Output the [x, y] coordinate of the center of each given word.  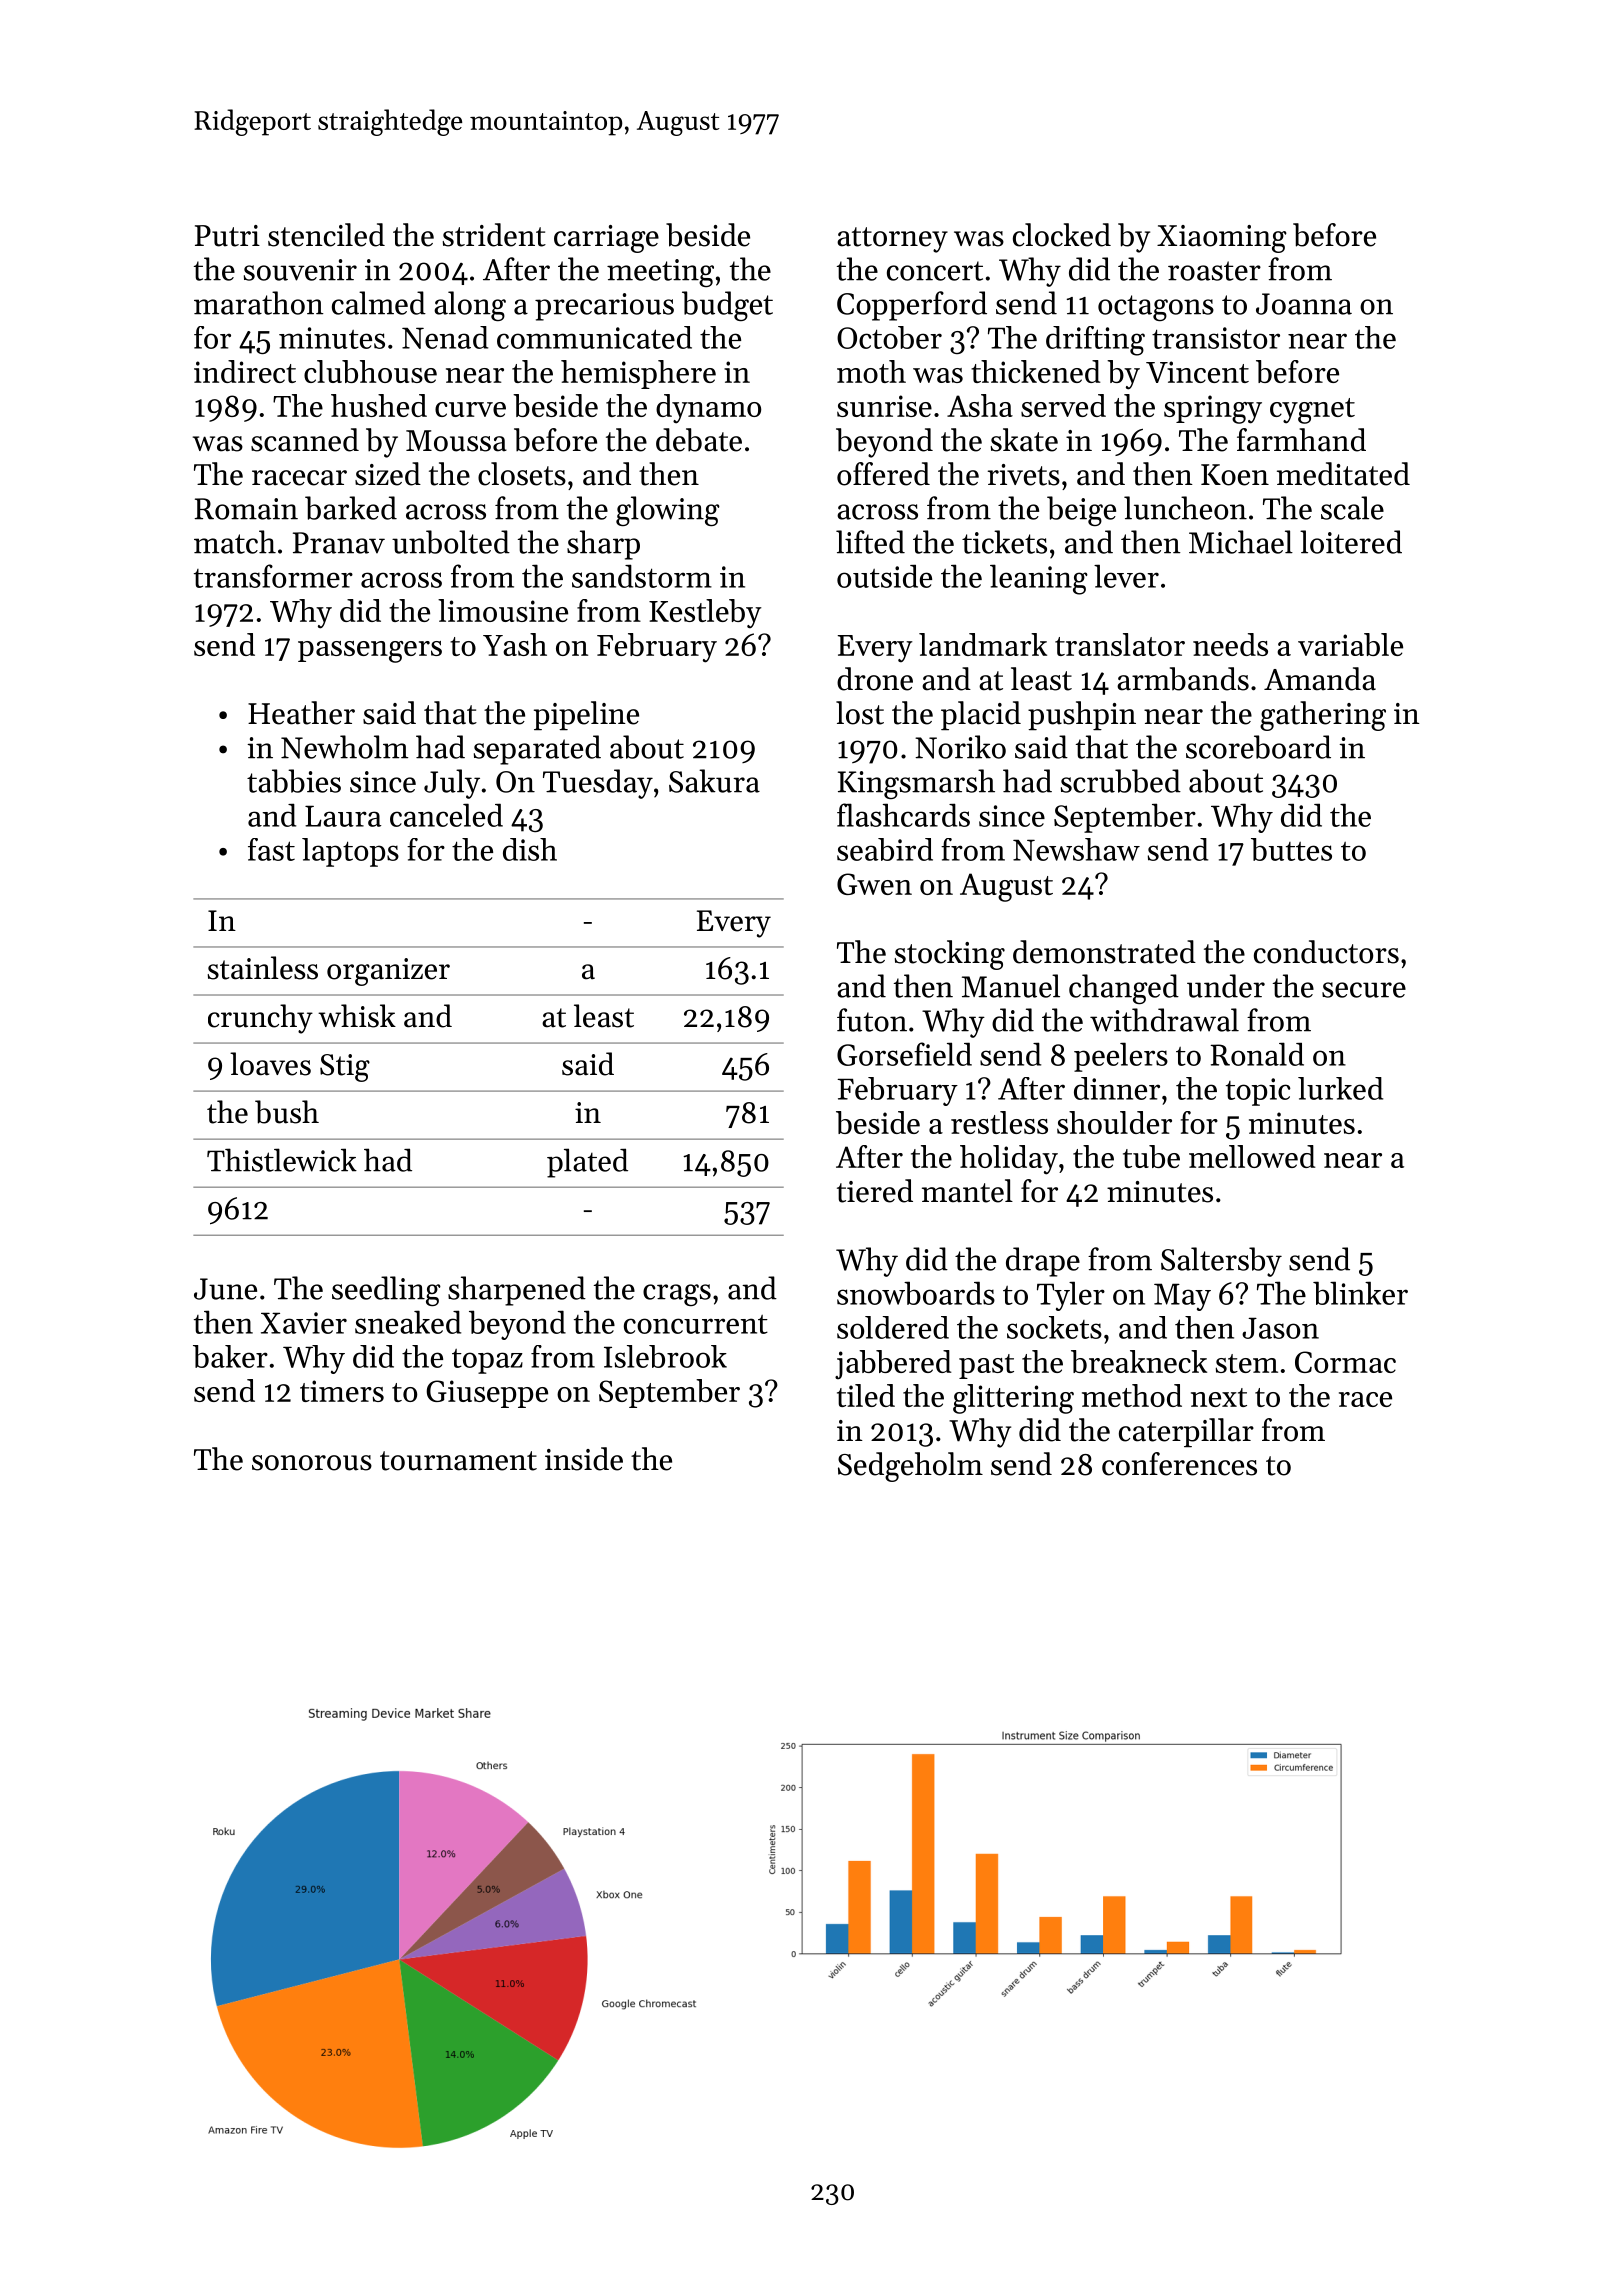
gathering [1323, 716]
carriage [606, 239]
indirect [245, 371]
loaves [270, 1064]
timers [342, 1391]
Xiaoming [1222, 239]
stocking [950, 955]
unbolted [451, 542]
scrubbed [1121, 781]
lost [860, 713]
